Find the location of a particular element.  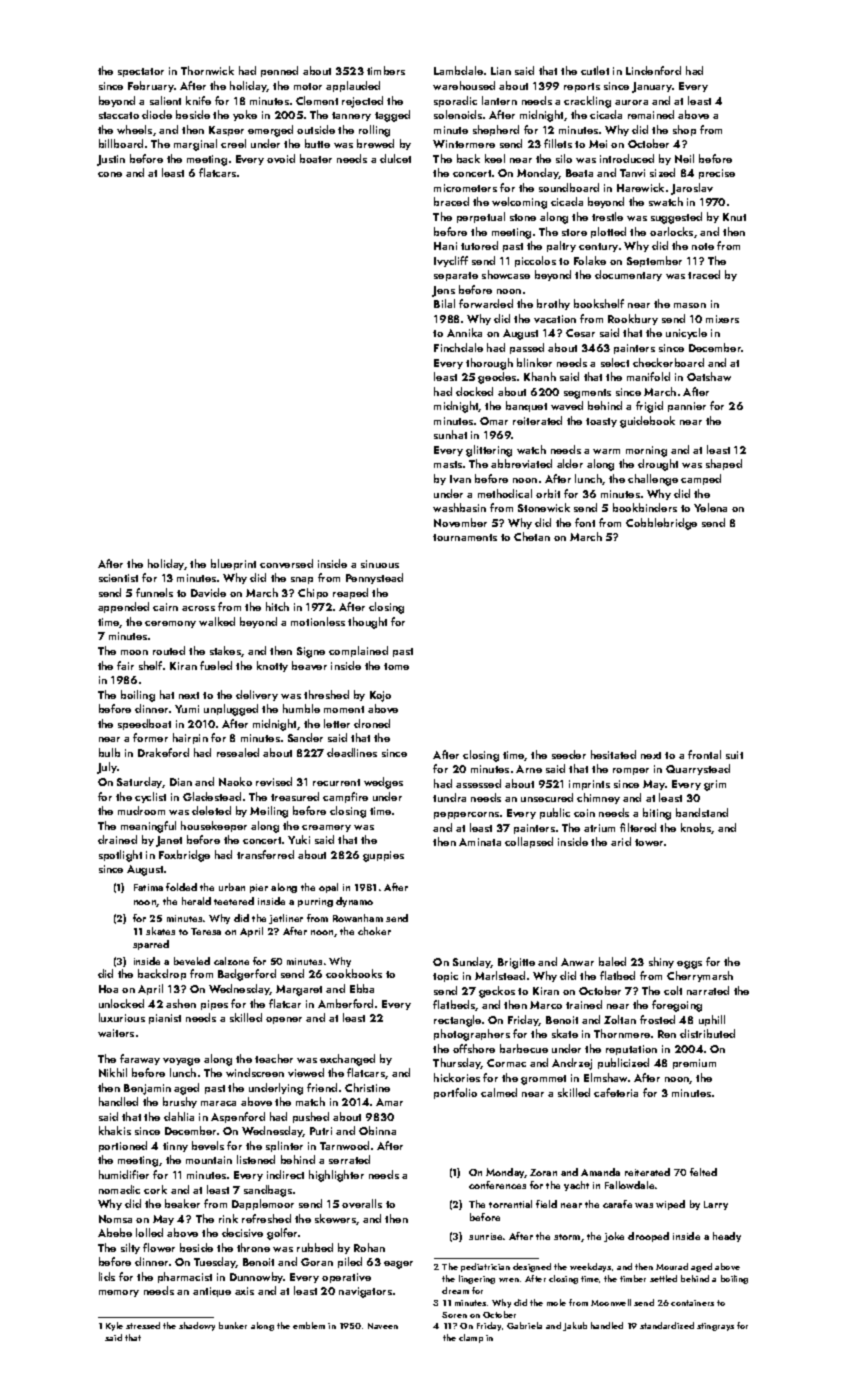

Aminata is located at coordinates (480, 842).
